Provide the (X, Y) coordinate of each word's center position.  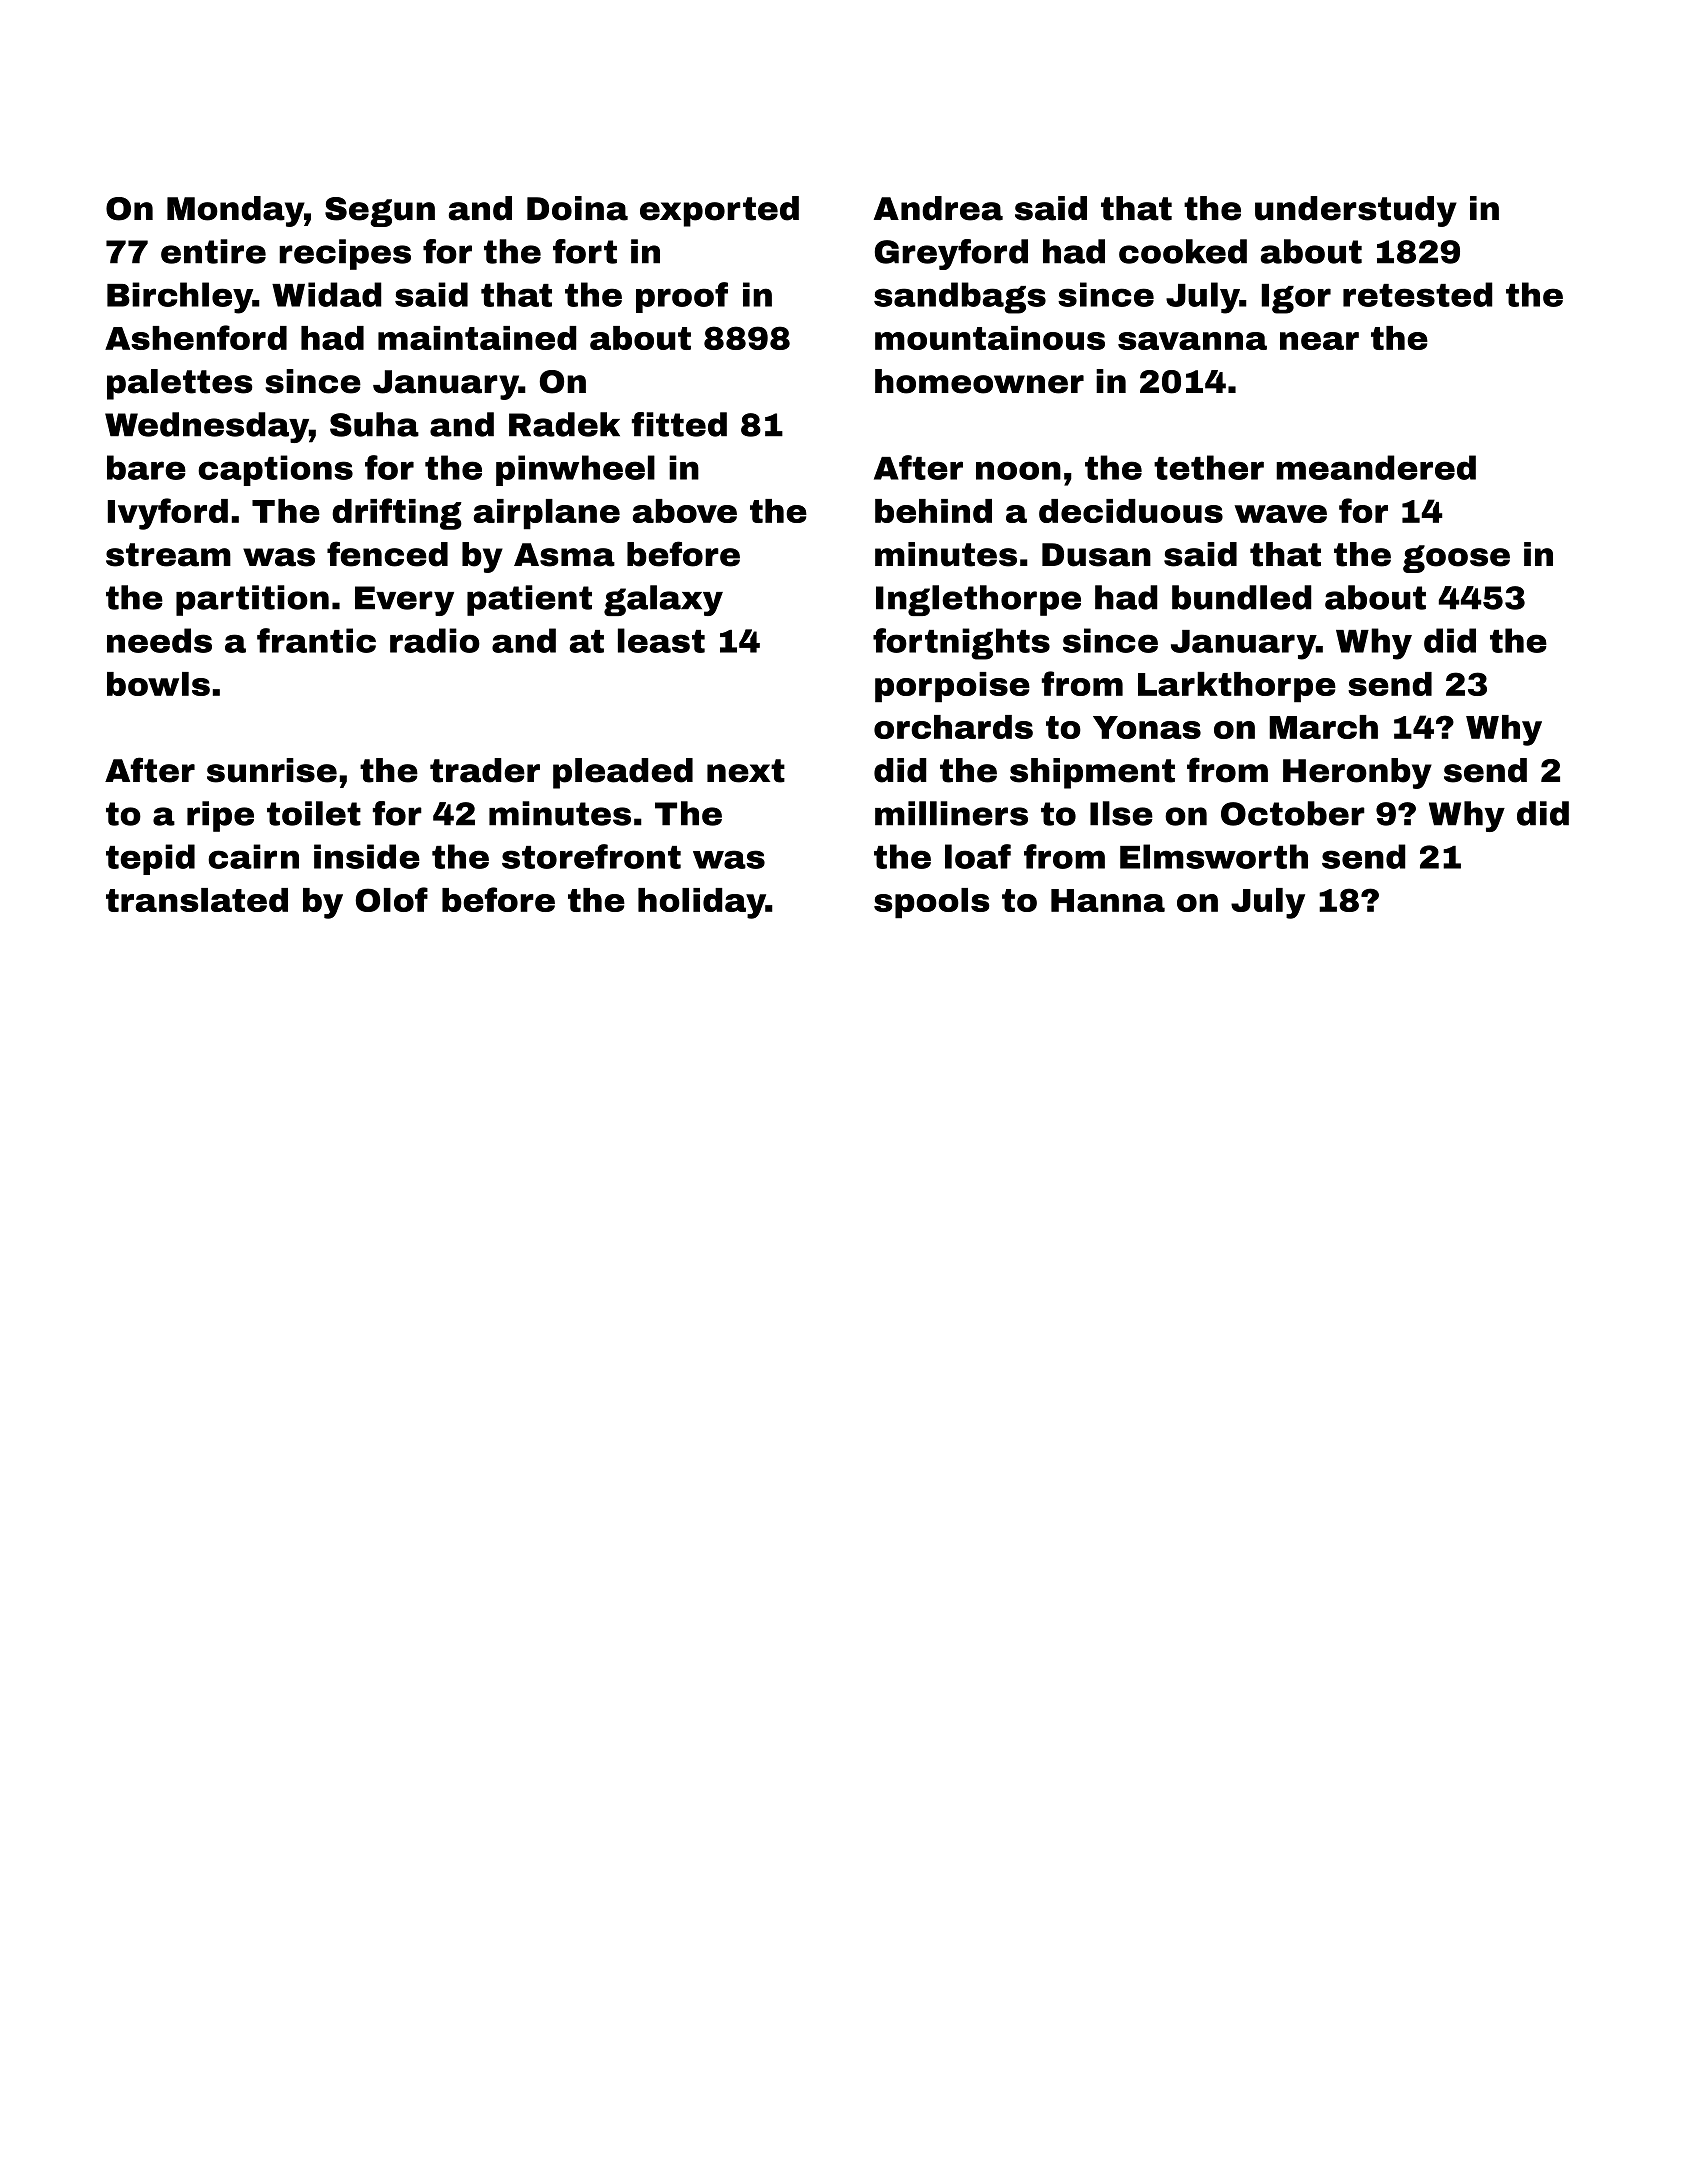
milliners (951, 813)
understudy (1356, 211)
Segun (380, 212)
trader (485, 770)
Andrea (938, 208)
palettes (180, 384)
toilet (314, 813)
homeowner (979, 381)
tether (1209, 467)
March (1323, 727)
